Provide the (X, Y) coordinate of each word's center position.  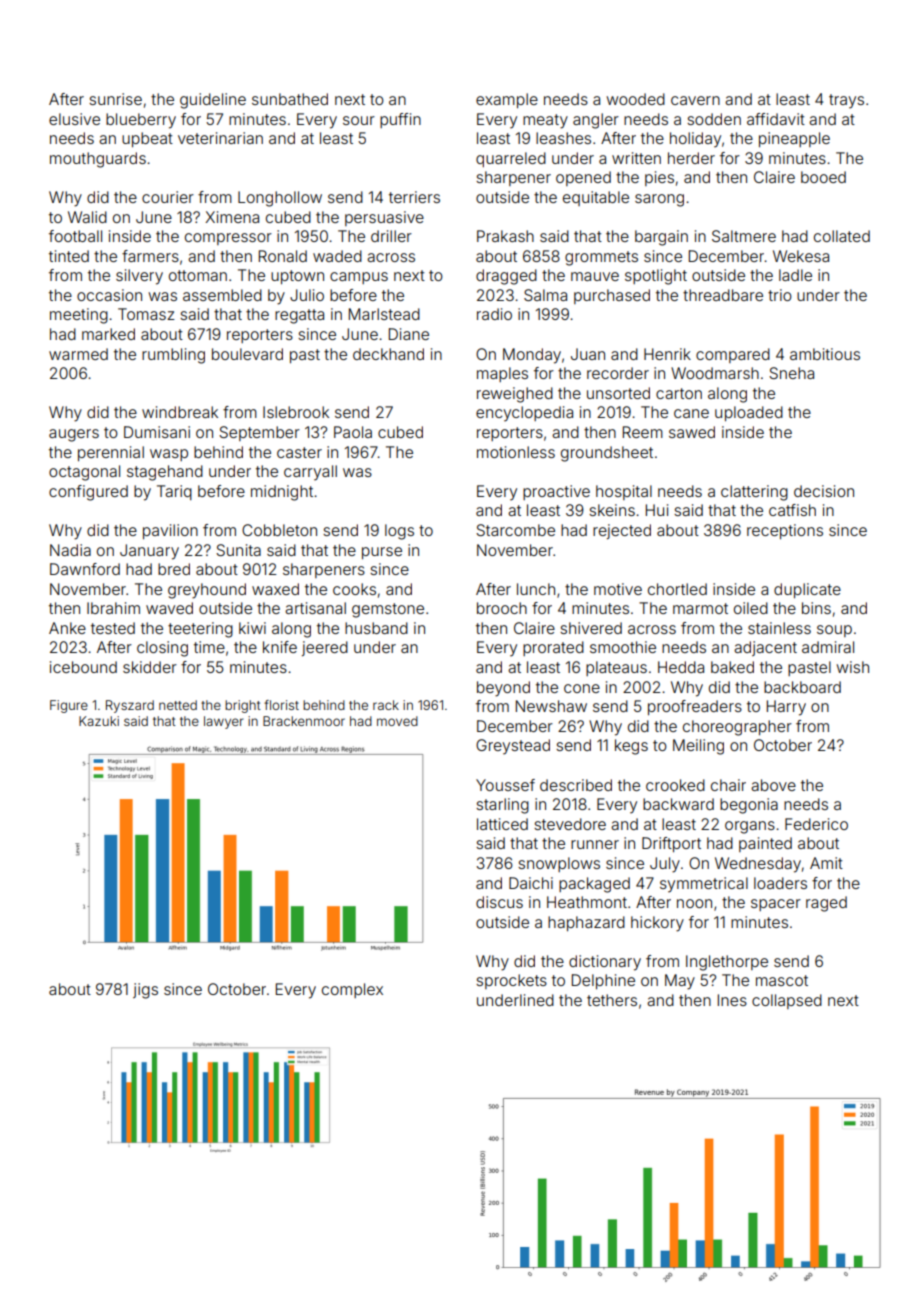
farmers (150, 256)
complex (352, 990)
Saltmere (744, 236)
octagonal (84, 473)
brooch (502, 608)
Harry (786, 708)
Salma (545, 295)
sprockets (511, 981)
